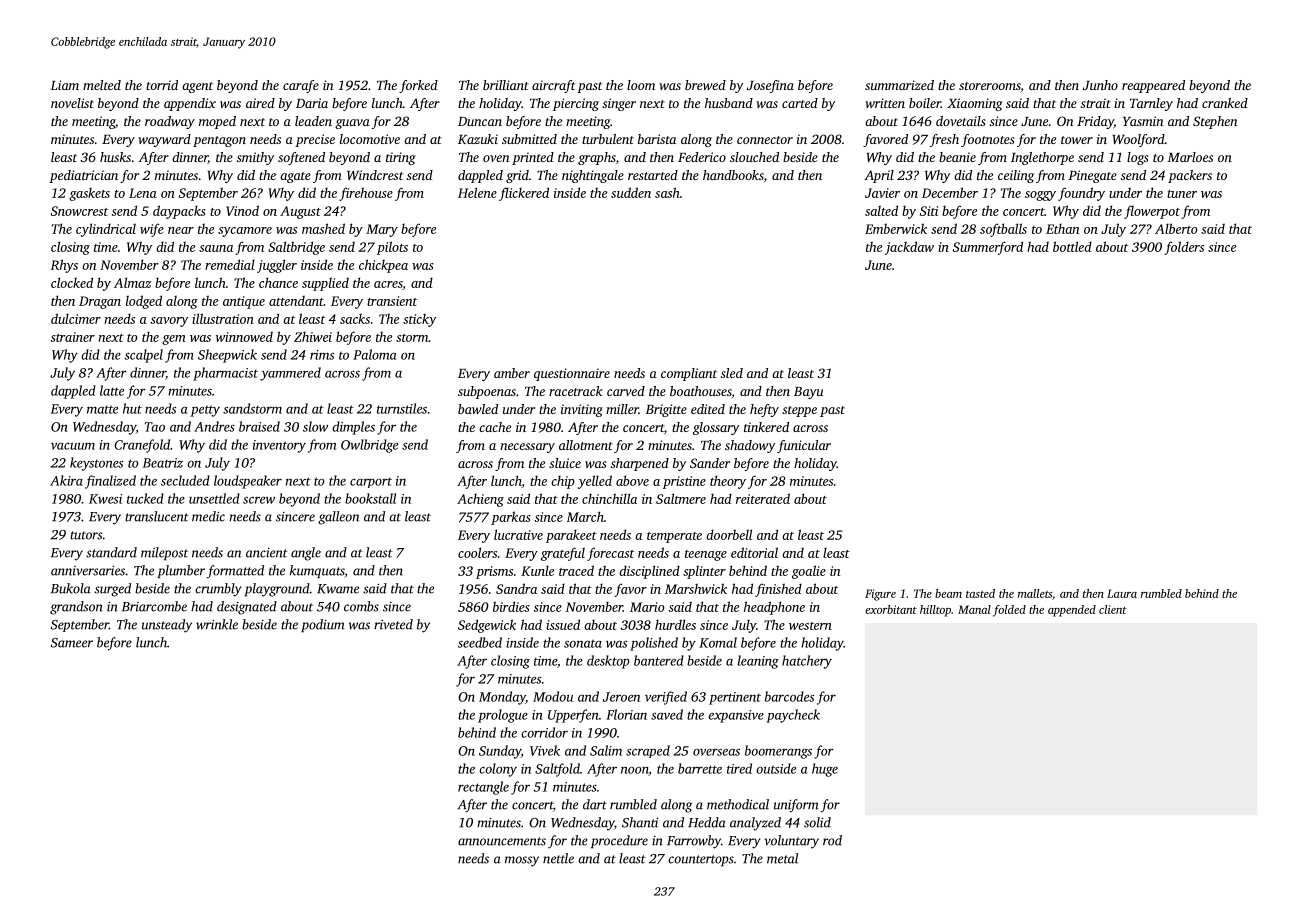  What do you see at coordinates (277, 590) in the document?
I see `playground` at bounding box center [277, 590].
